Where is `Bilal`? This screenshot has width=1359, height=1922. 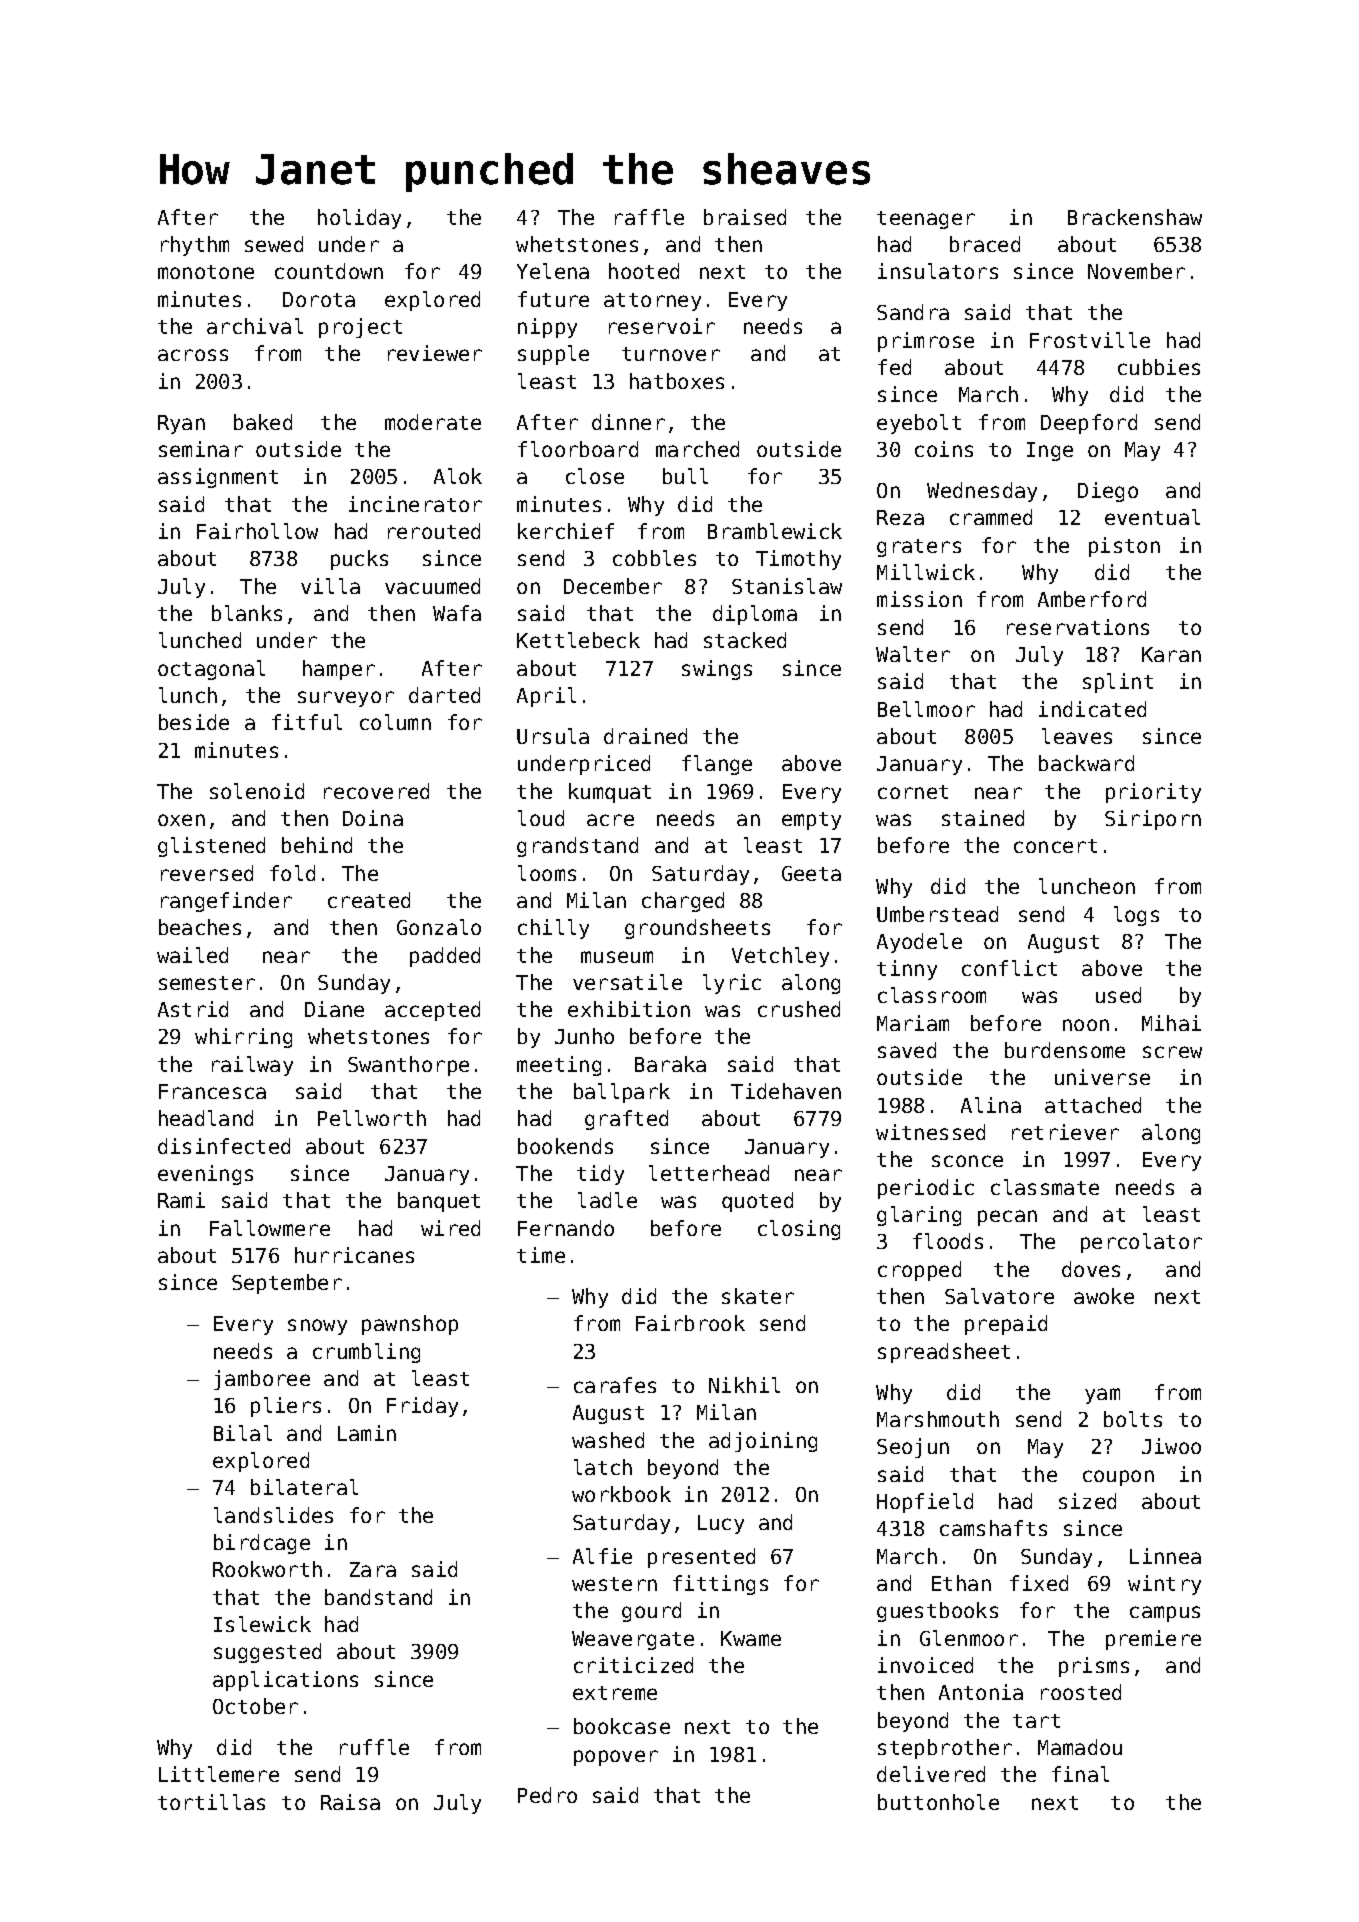 Bilal is located at coordinates (243, 1433).
